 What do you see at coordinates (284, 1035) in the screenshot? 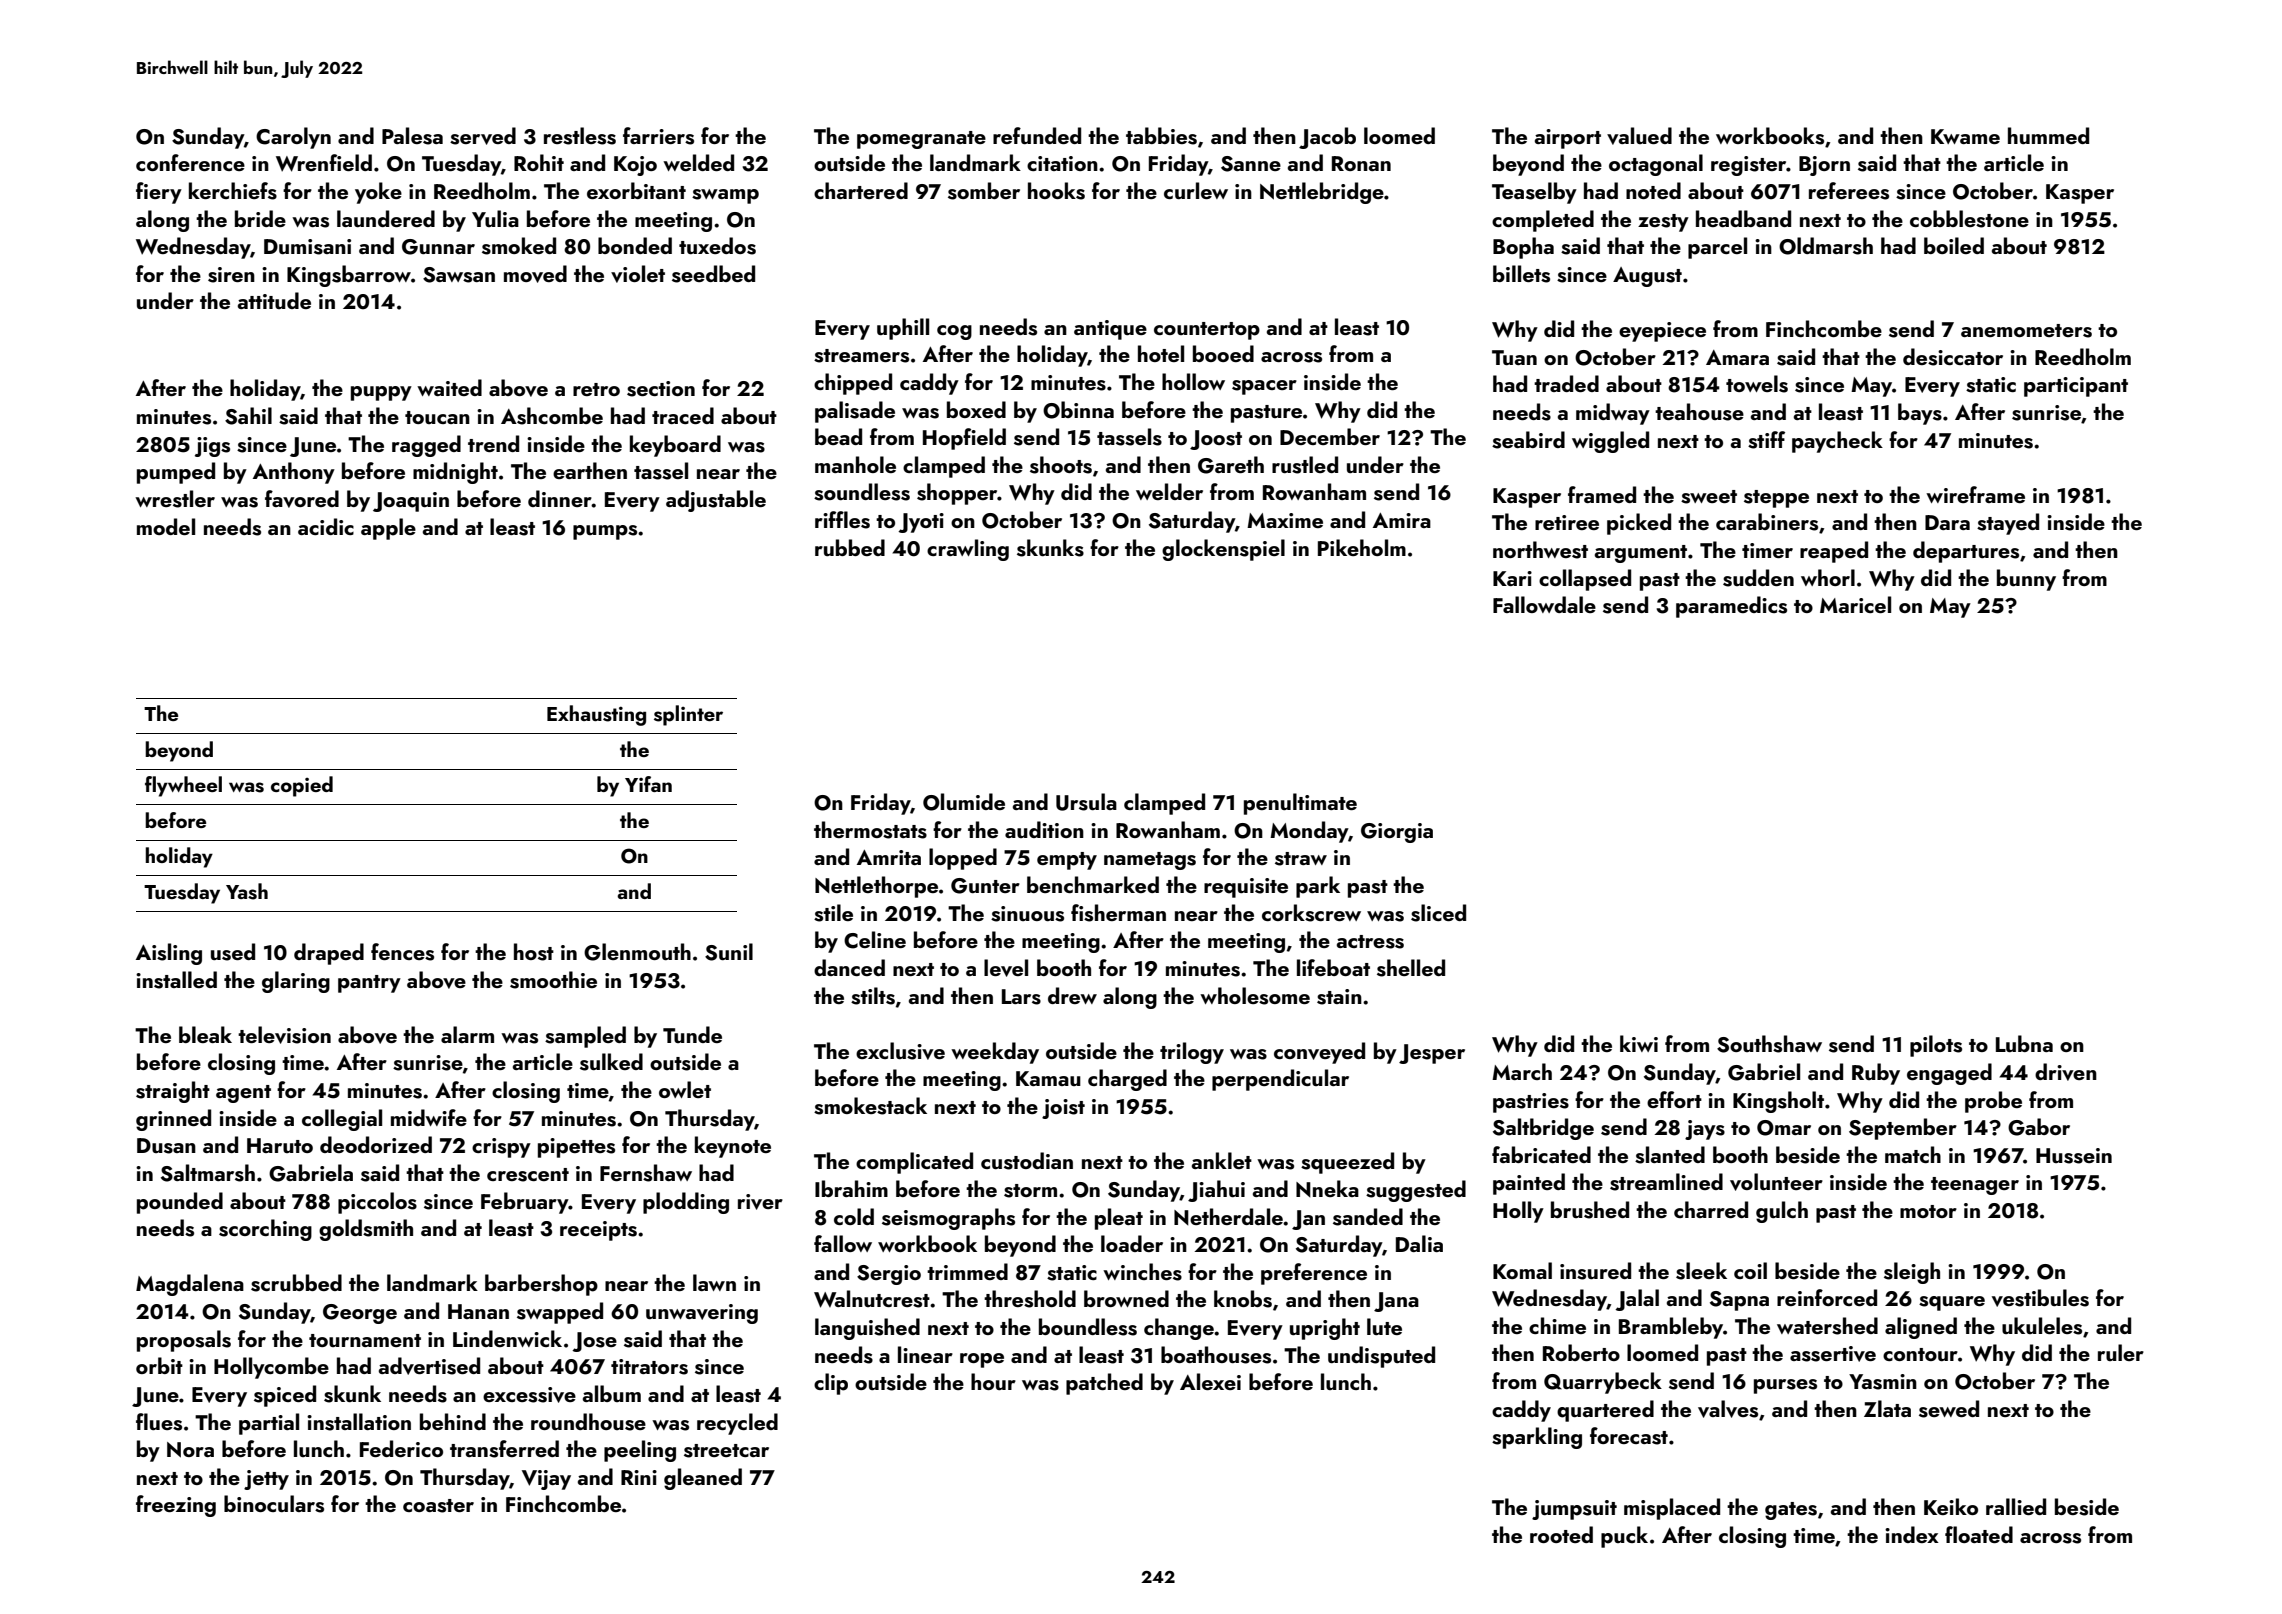
I see `television` at bounding box center [284, 1035].
